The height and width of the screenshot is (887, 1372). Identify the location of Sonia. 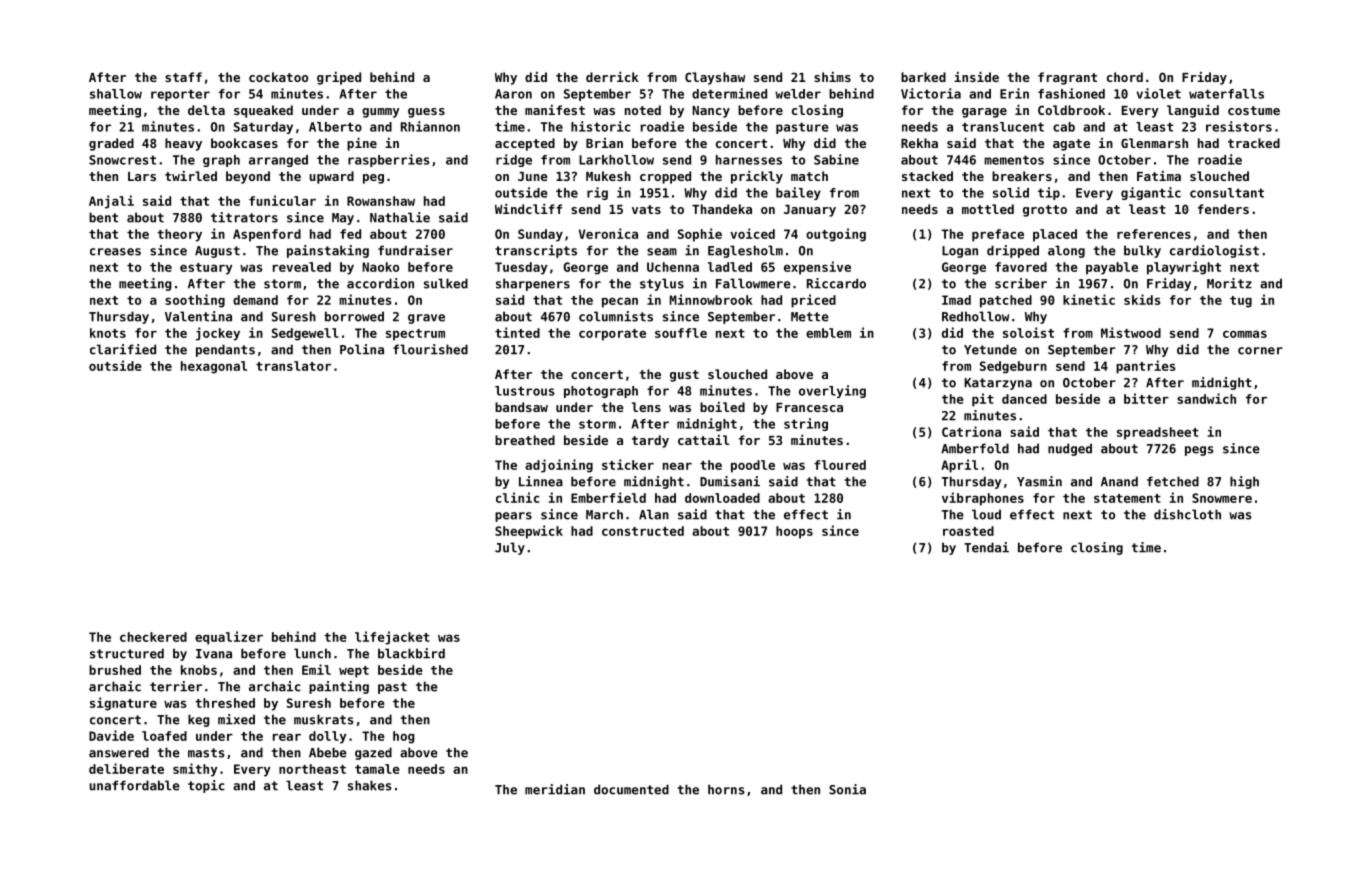
(847, 789).
